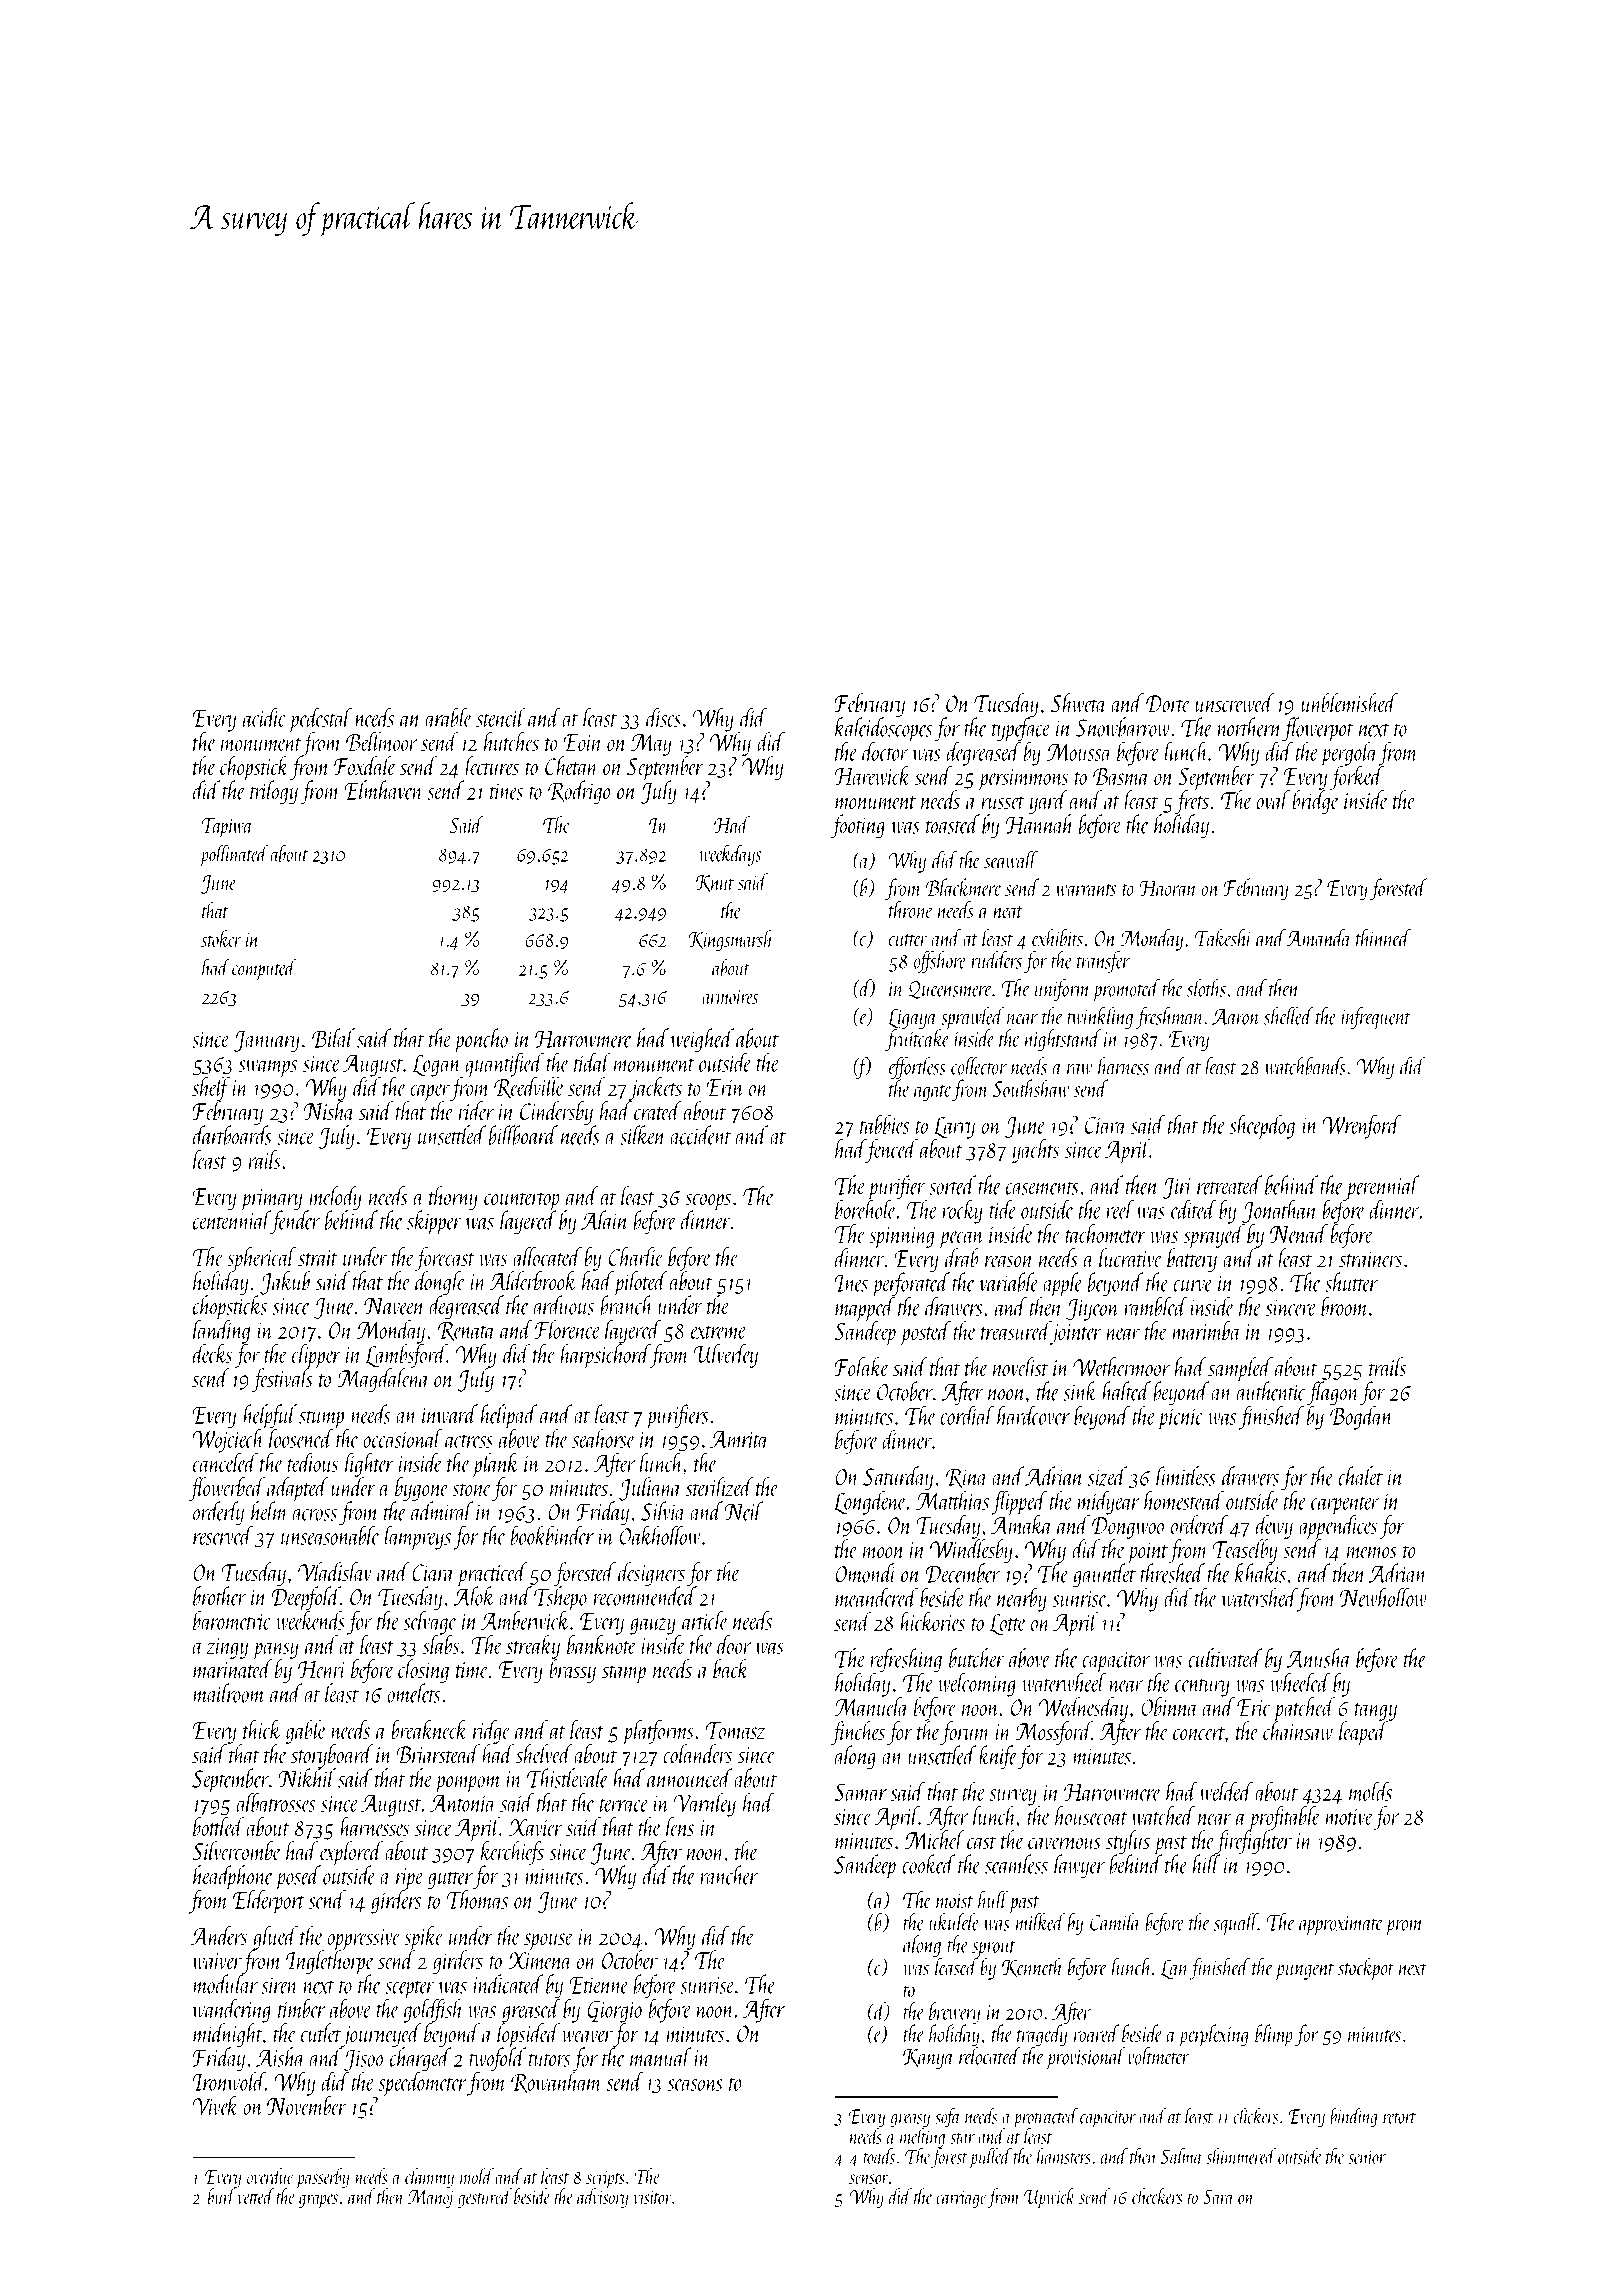  What do you see at coordinates (860, 1792) in the image?
I see `Samar` at bounding box center [860, 1792].
